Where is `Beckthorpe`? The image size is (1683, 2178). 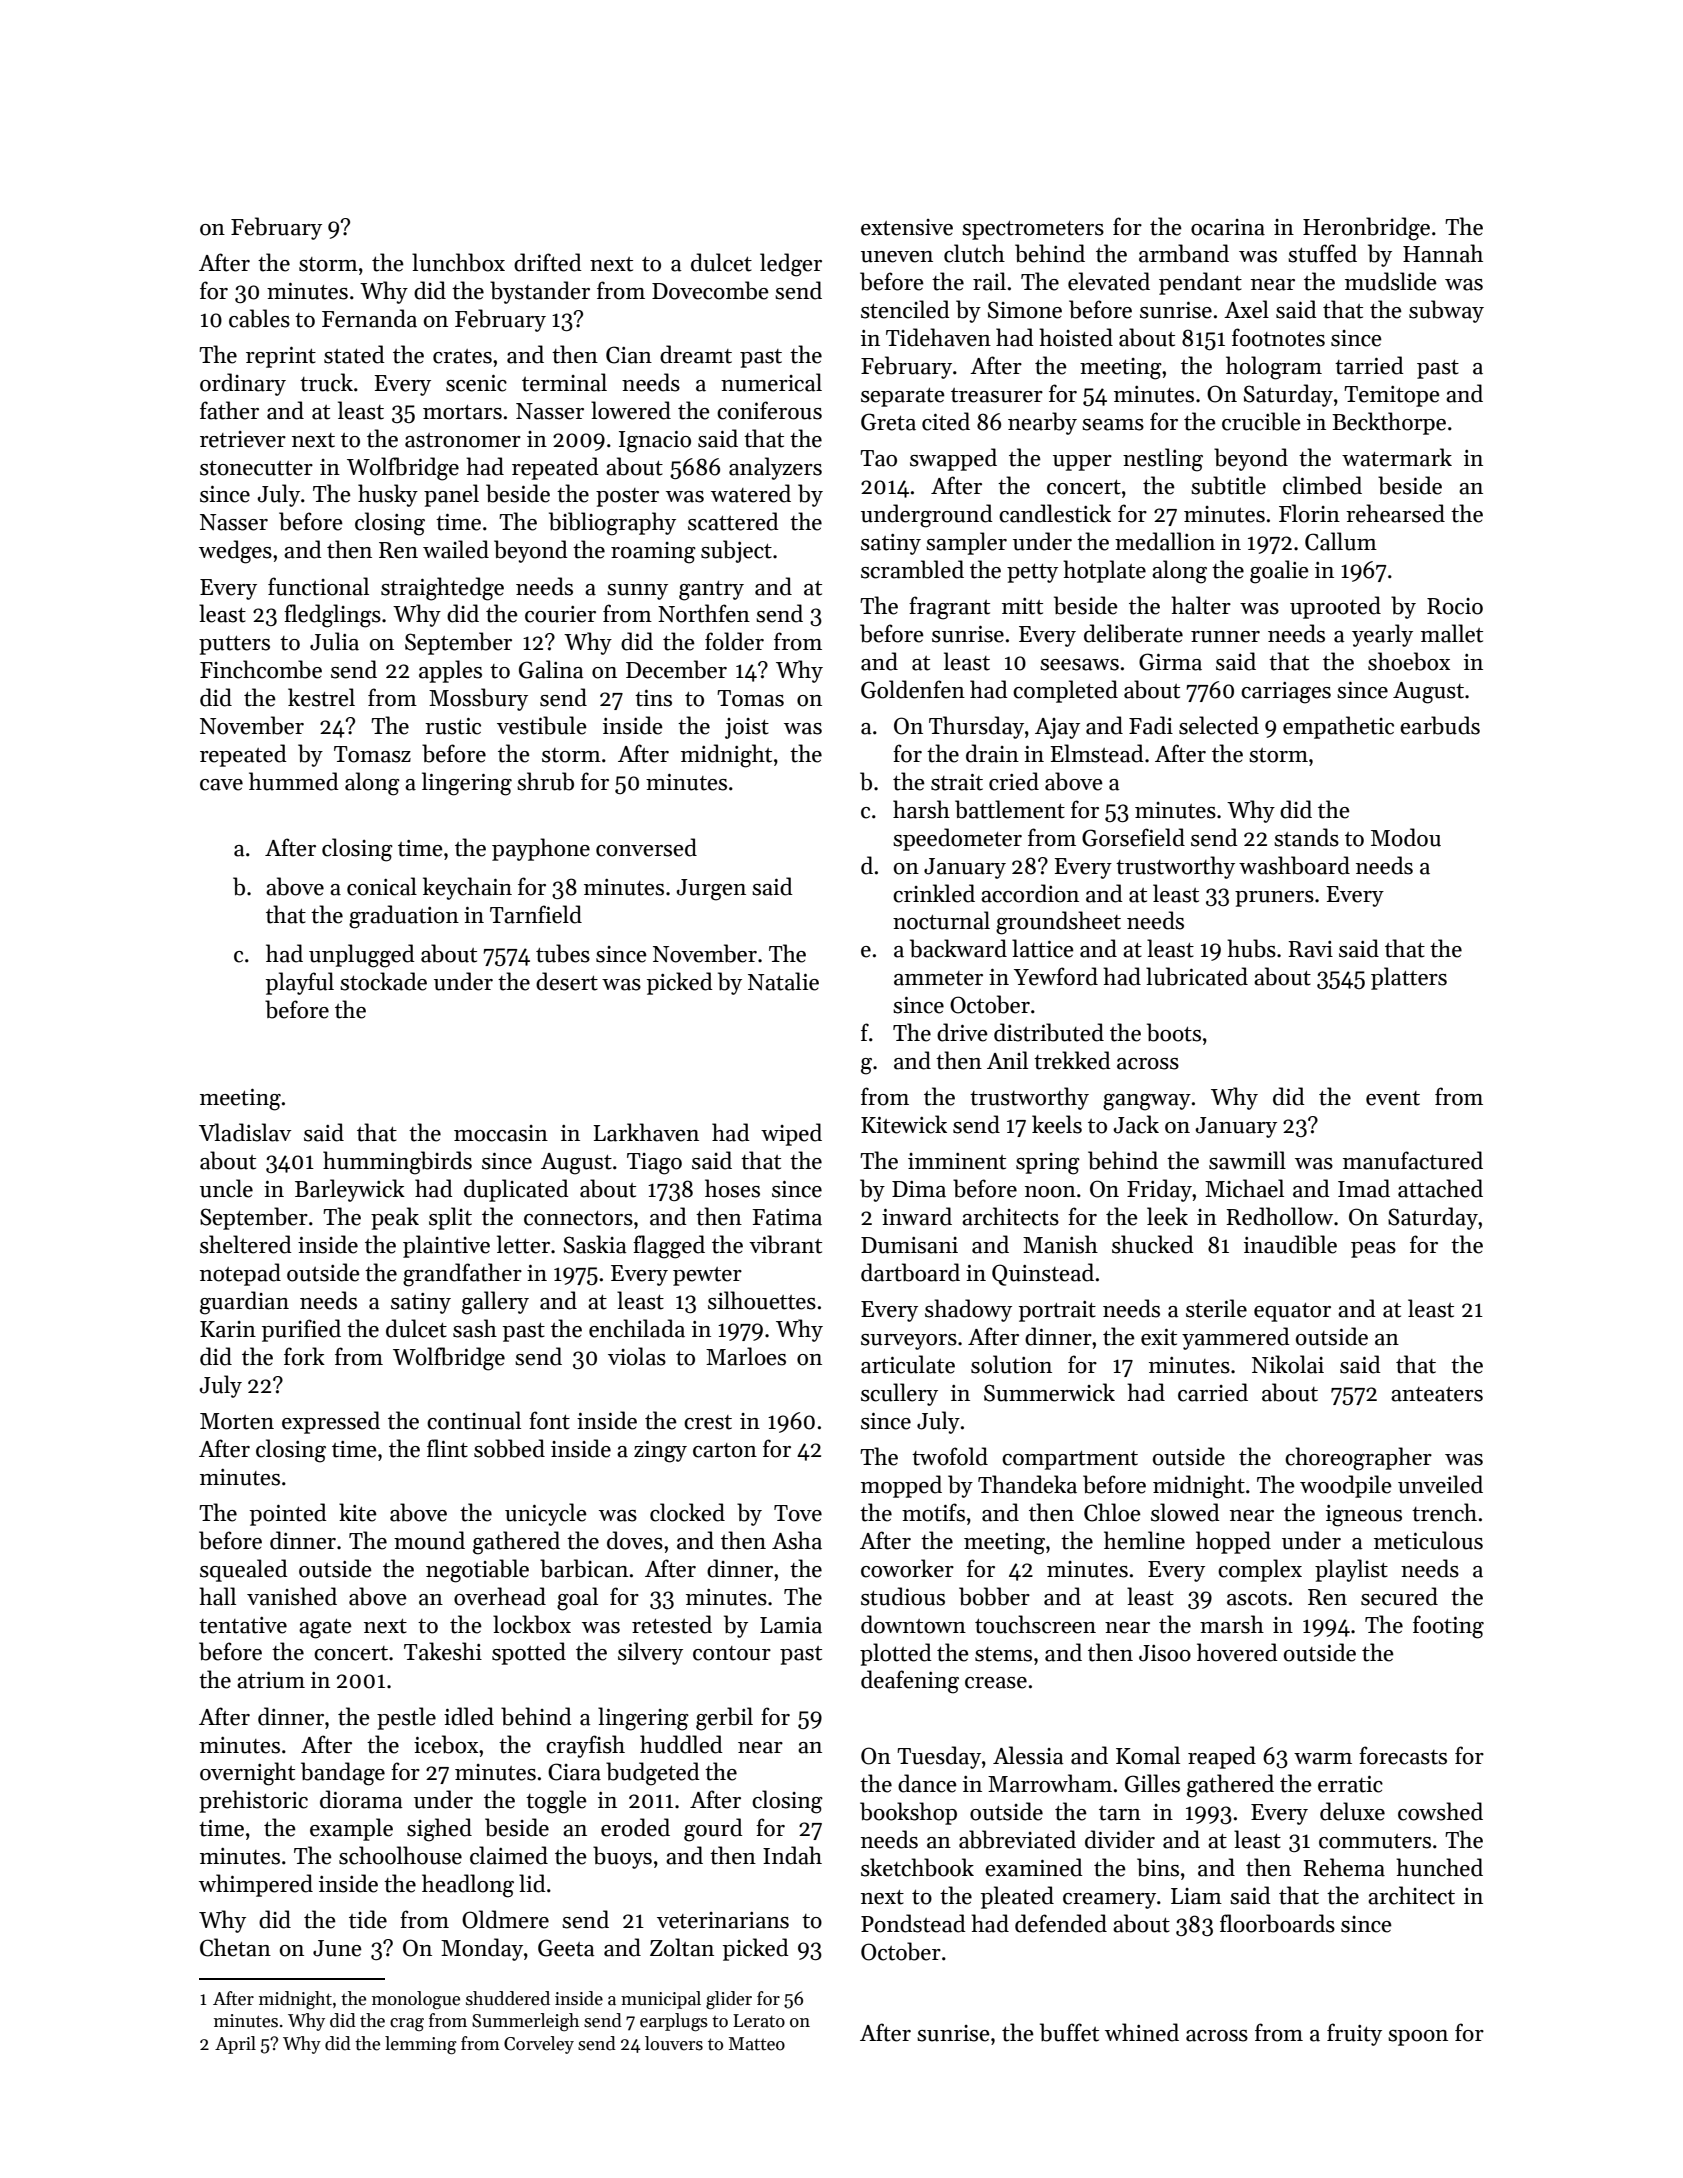 Beckthorpe is located at coordinates (1389, 423).
